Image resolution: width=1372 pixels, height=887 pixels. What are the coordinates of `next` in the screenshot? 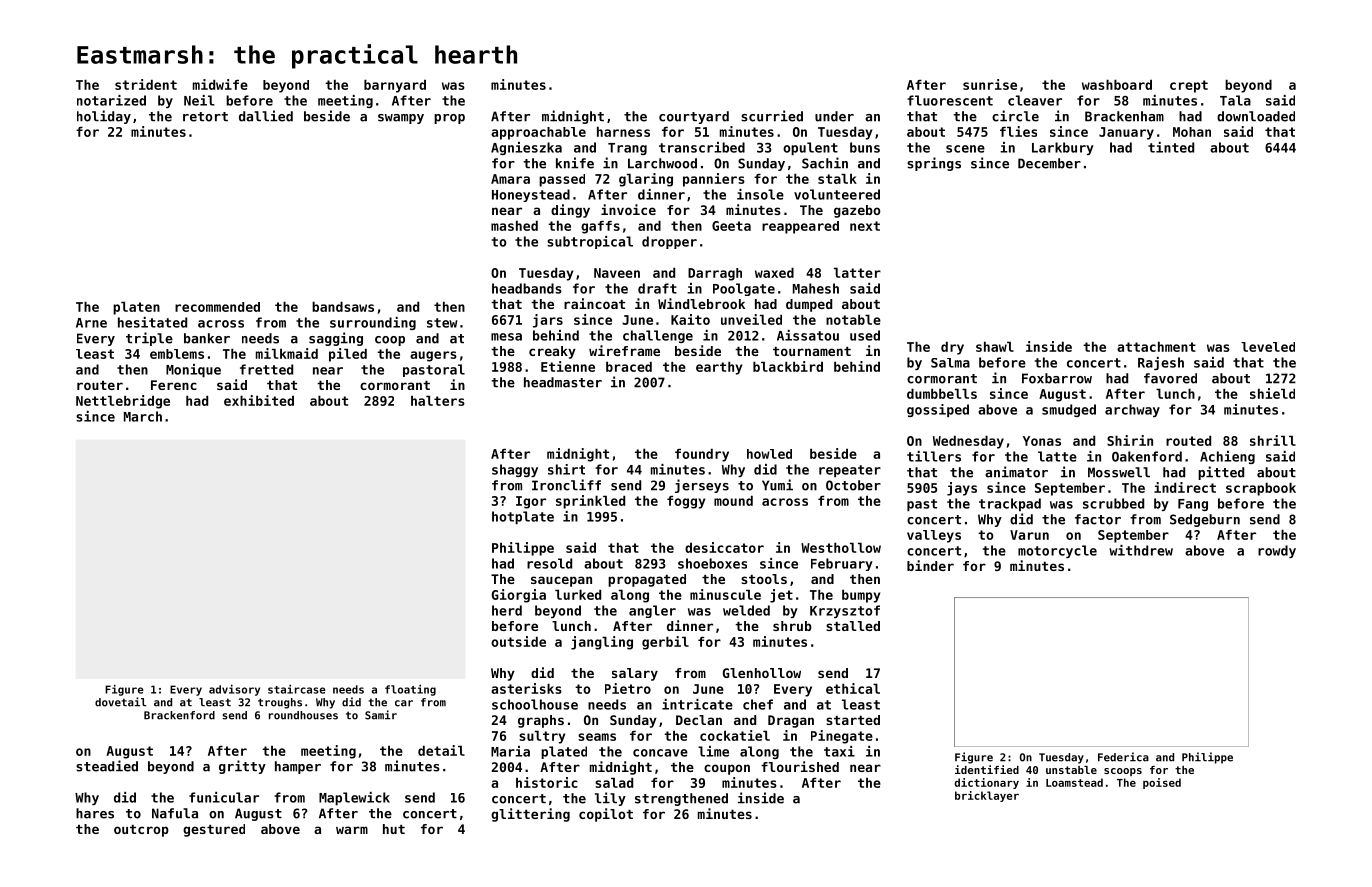 It's located at (865, 226).
